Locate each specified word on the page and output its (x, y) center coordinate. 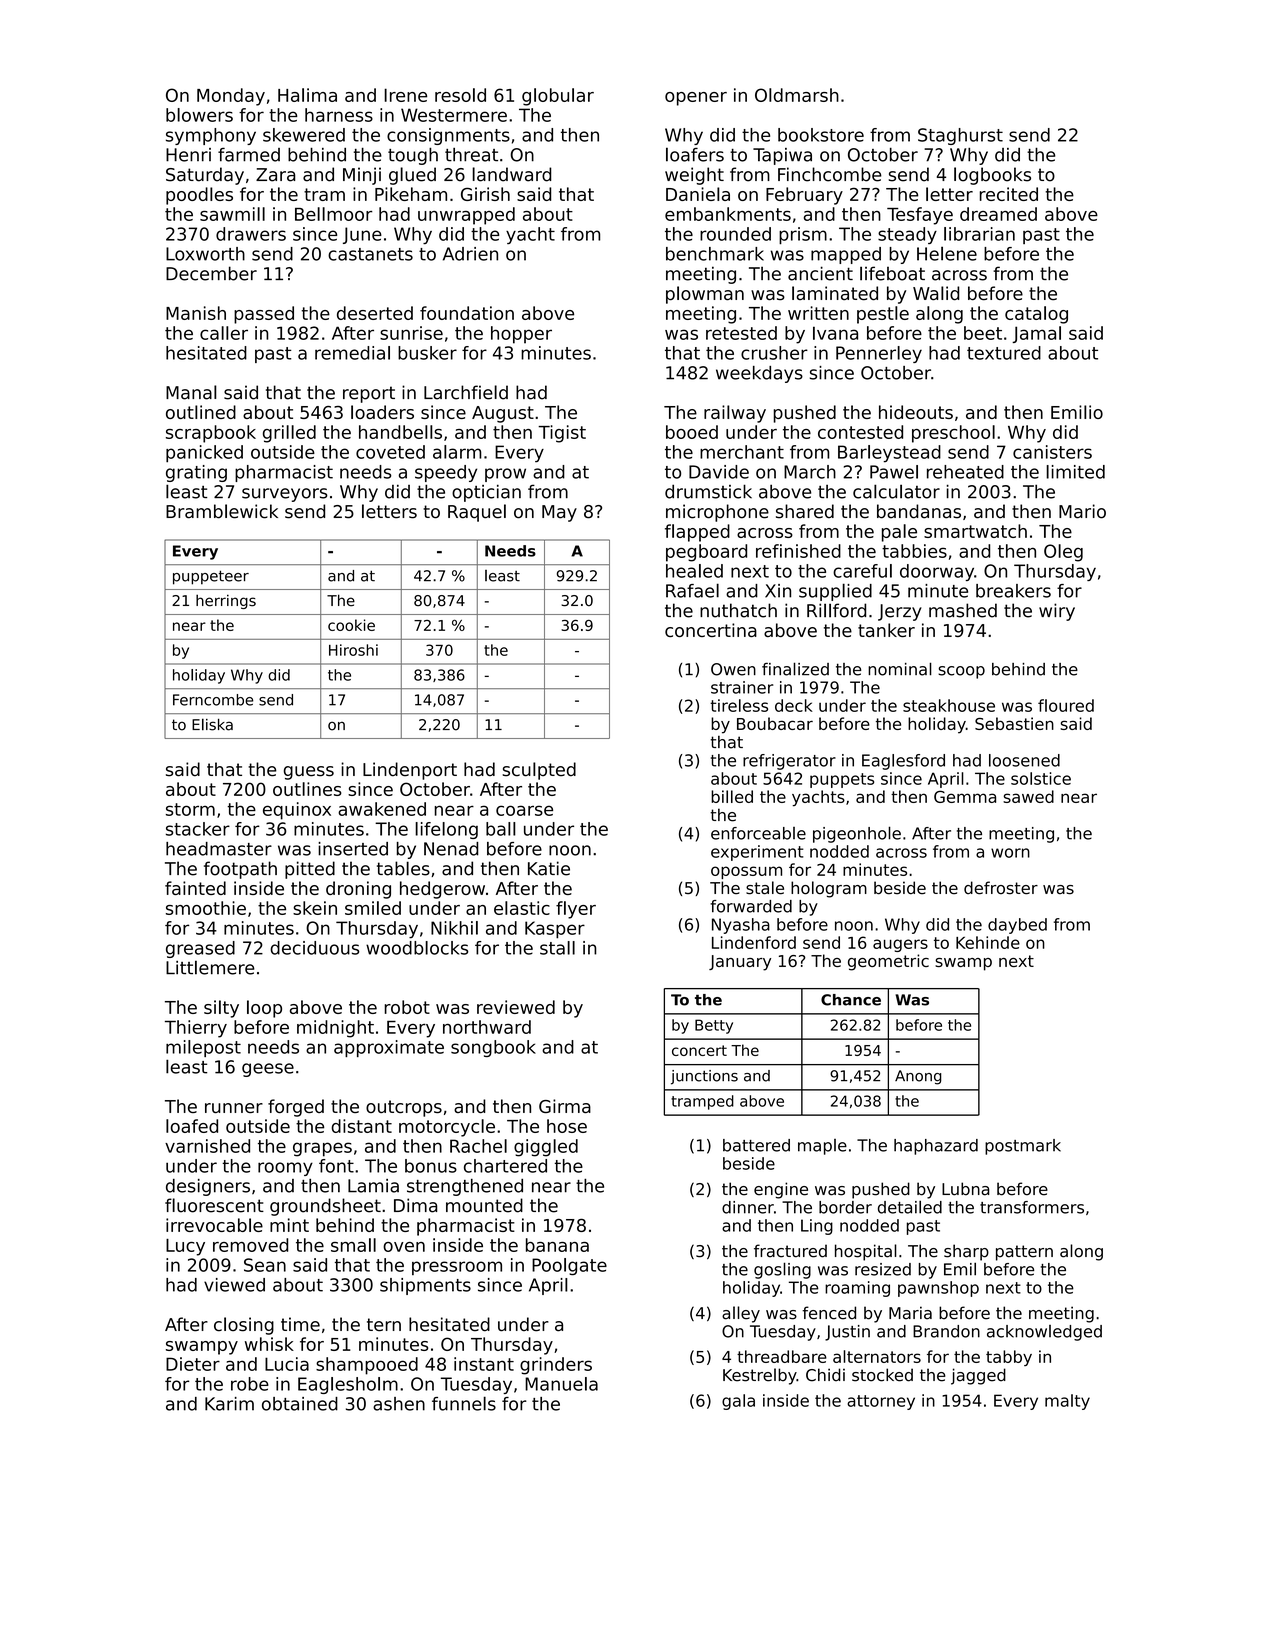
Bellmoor (333, 214)
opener (696, 99)
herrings (226, 601)
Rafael (692, 590)
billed (732, 796)
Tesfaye (920, 216)
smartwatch (975, 531)
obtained (300, 1404)
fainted (195, 888)
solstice (1041, 778)
